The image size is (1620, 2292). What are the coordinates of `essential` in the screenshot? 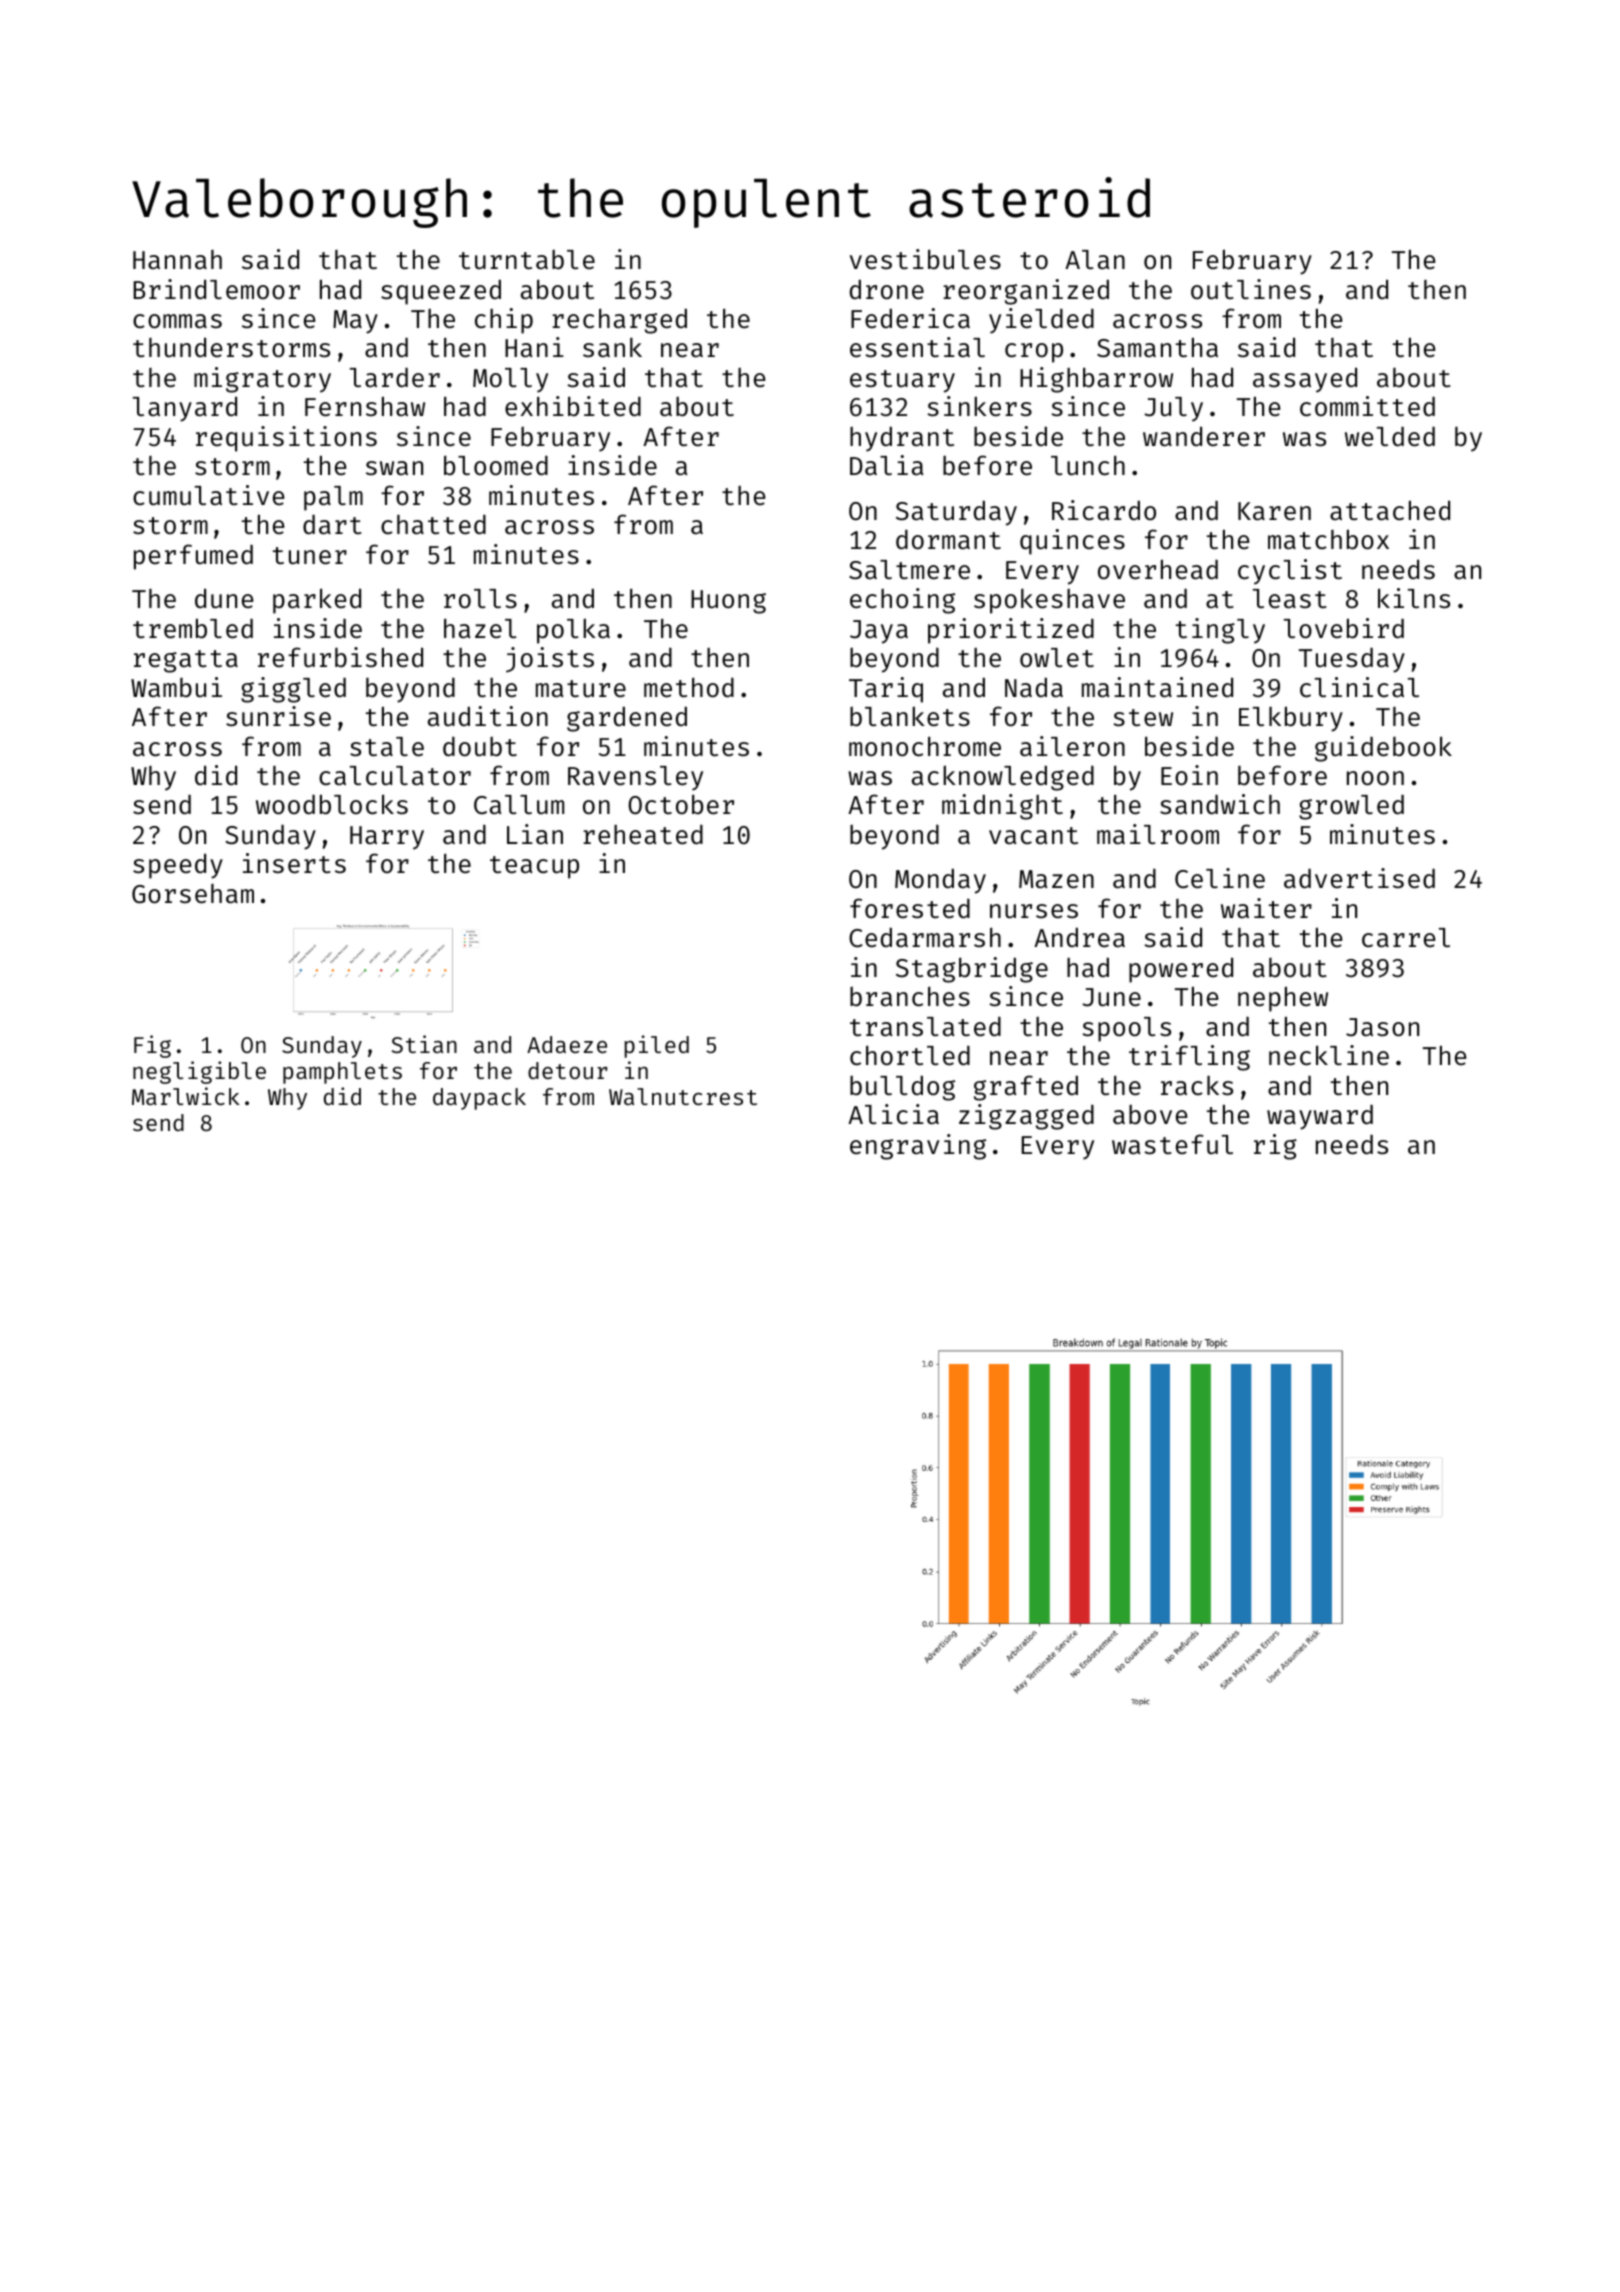 It's located at (917, 347).
